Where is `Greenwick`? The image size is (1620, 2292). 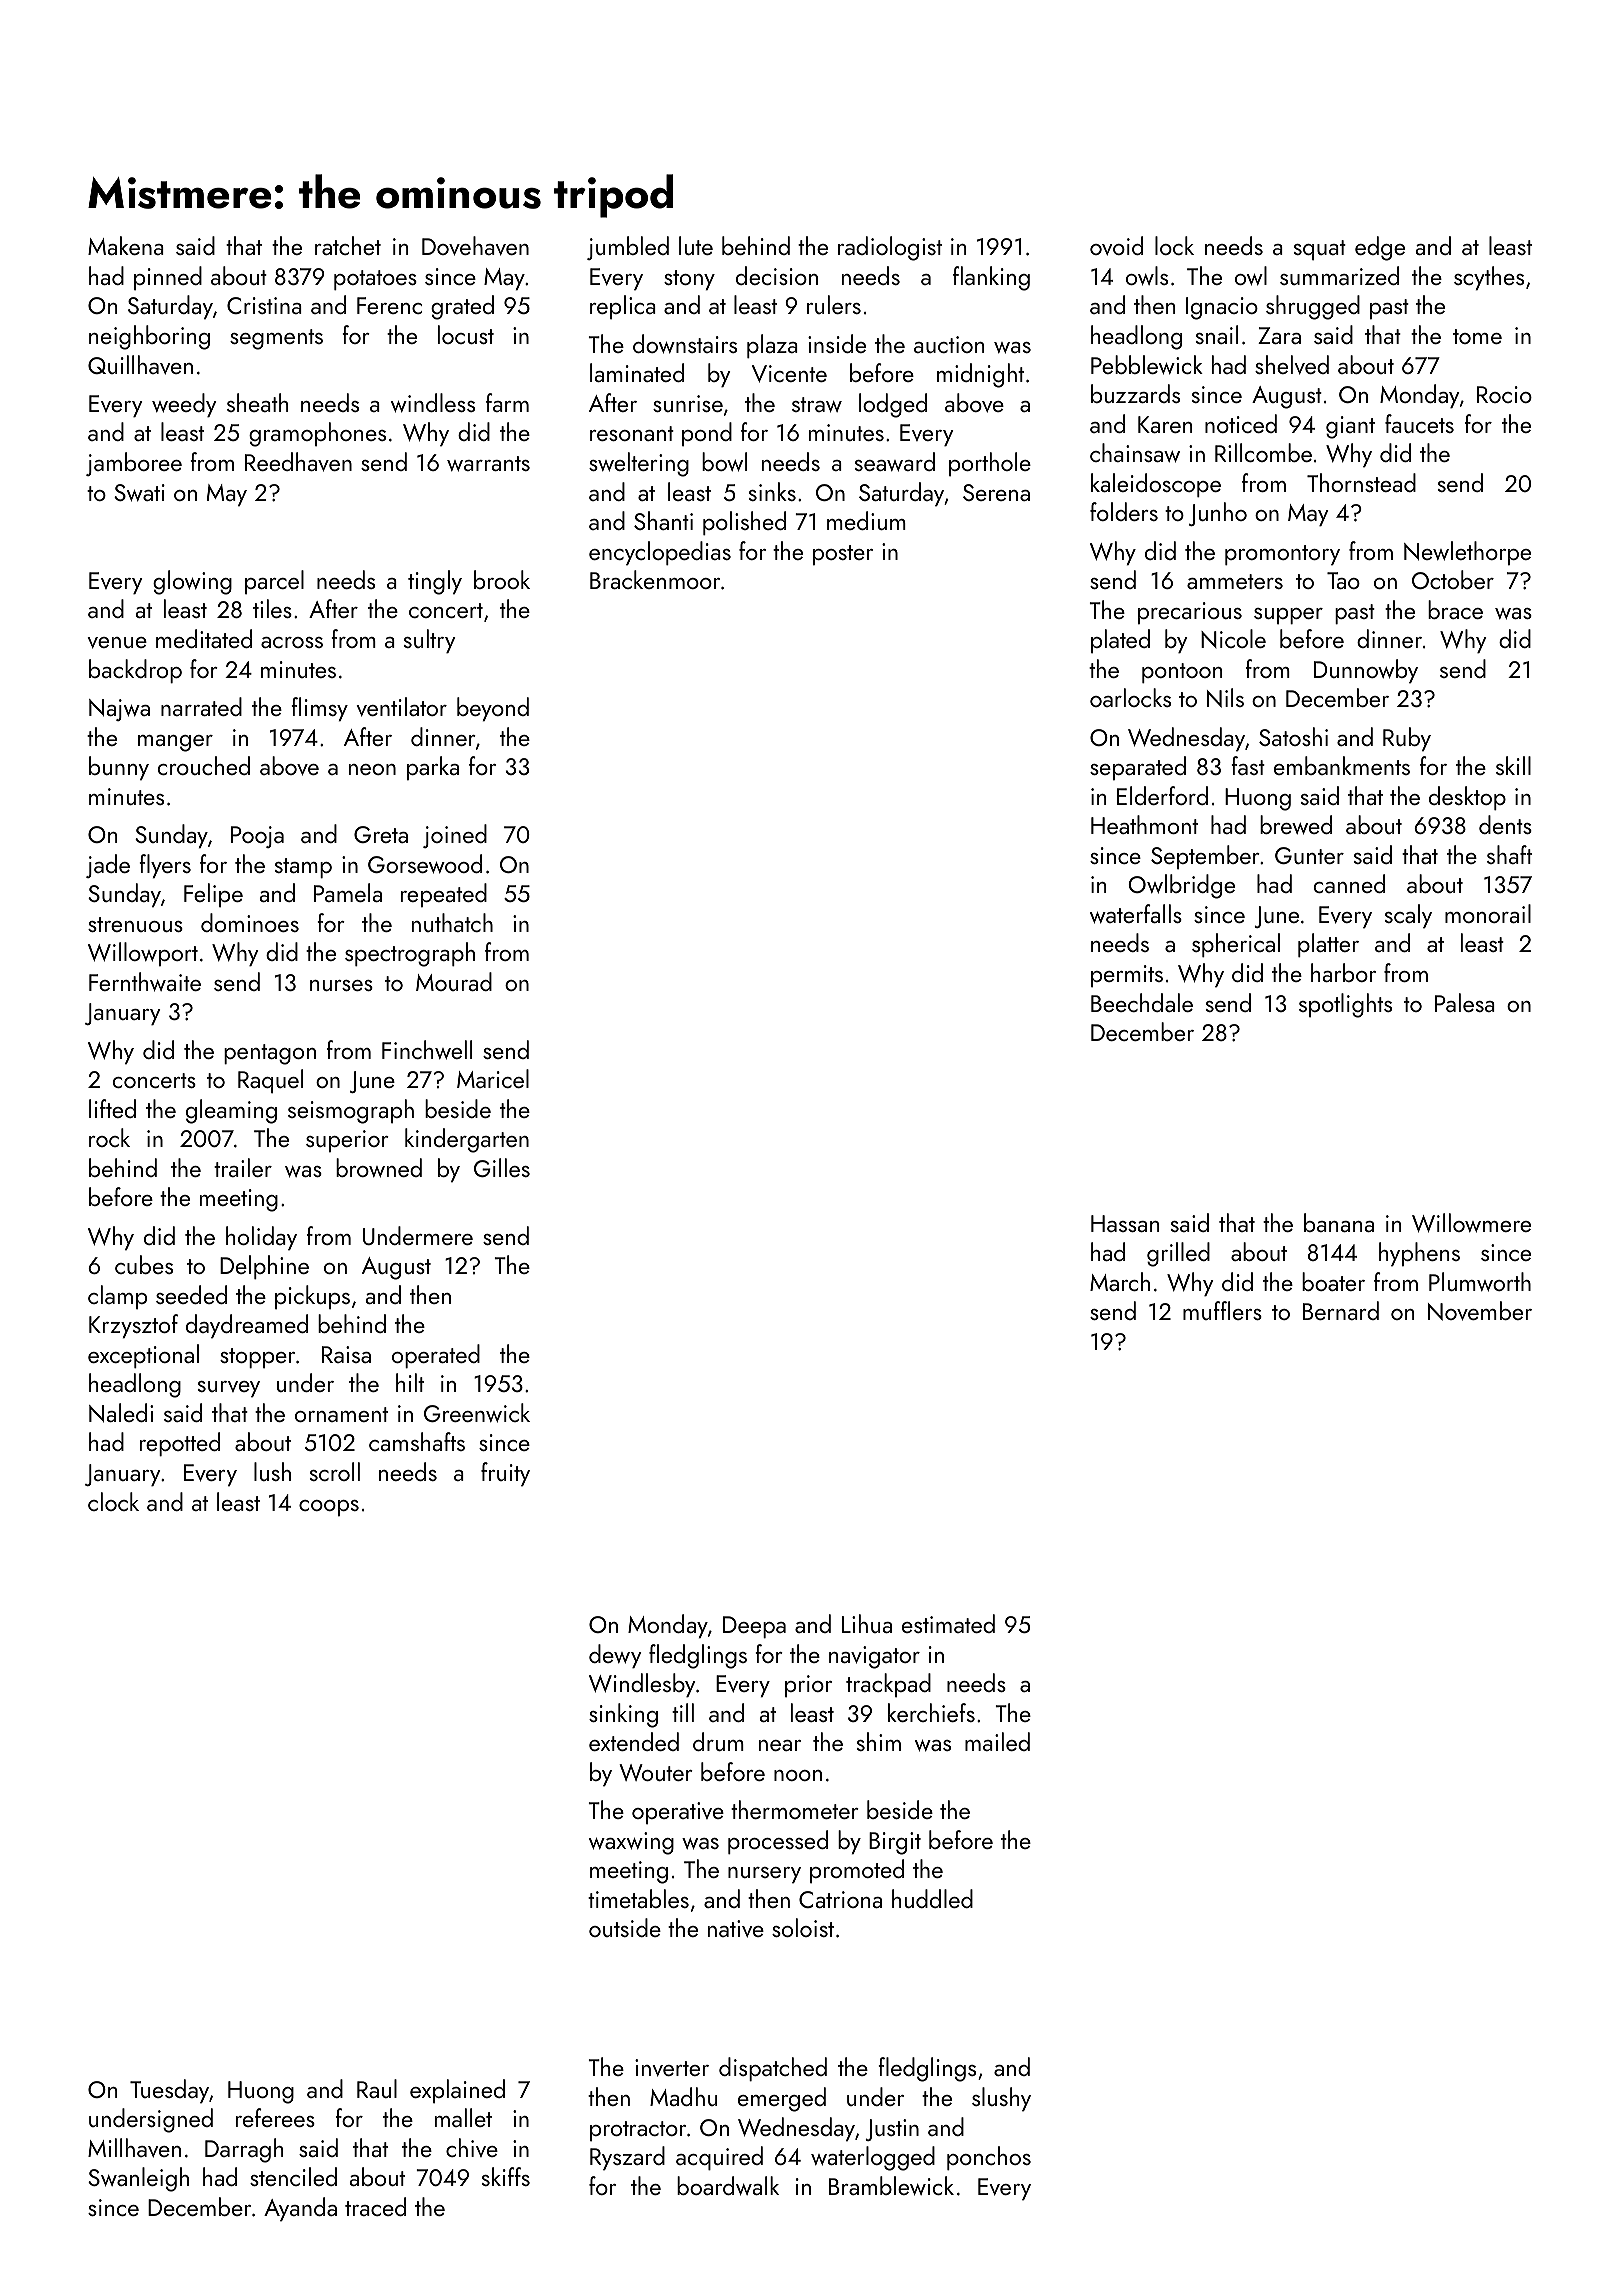
Greenwick is located at coordinates (477, 1413).
